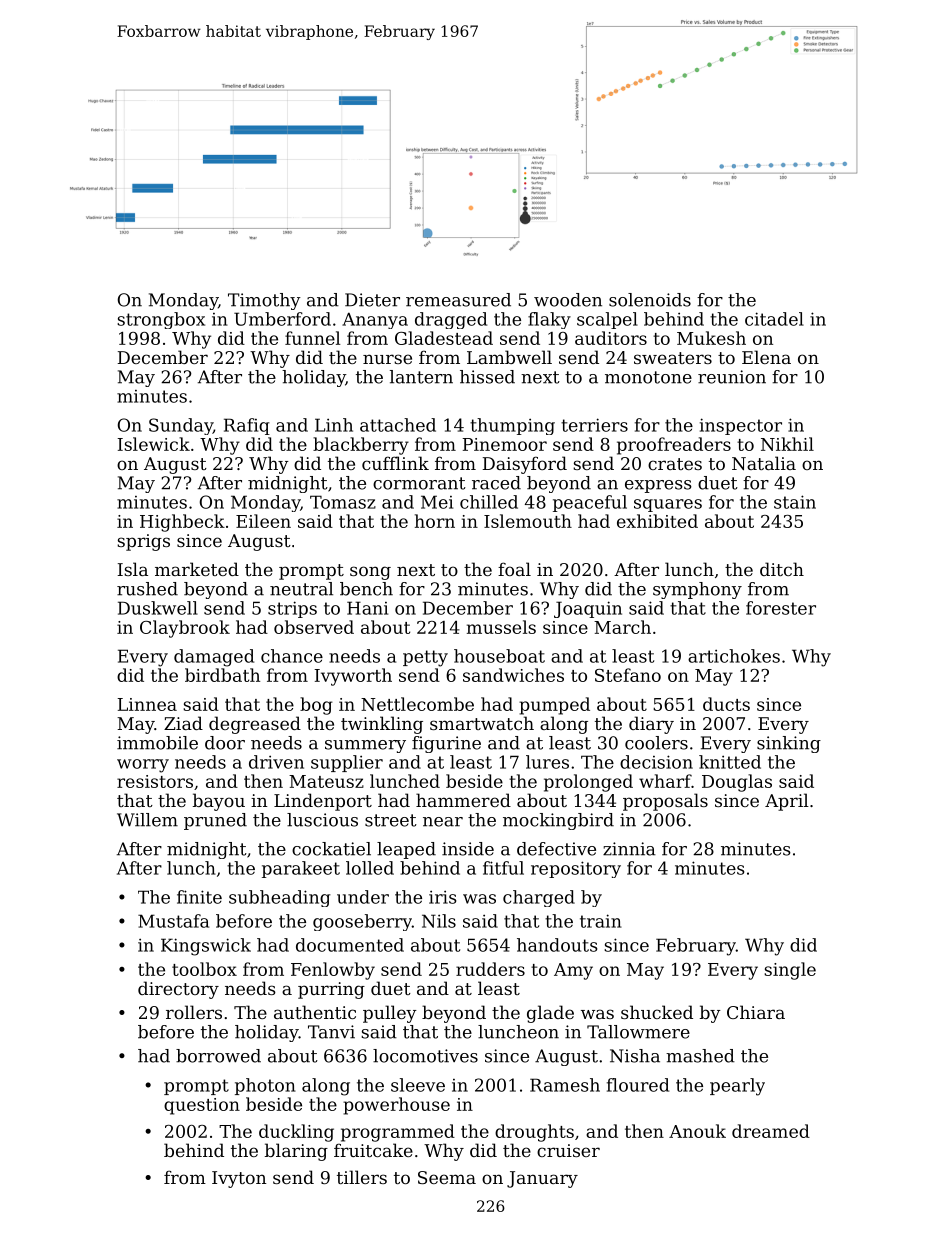 The width and height of the screenshot is (952, 1233). Describe the element at coordinates (204, 969) in the screenshot. I see `toolbox` at that location.
